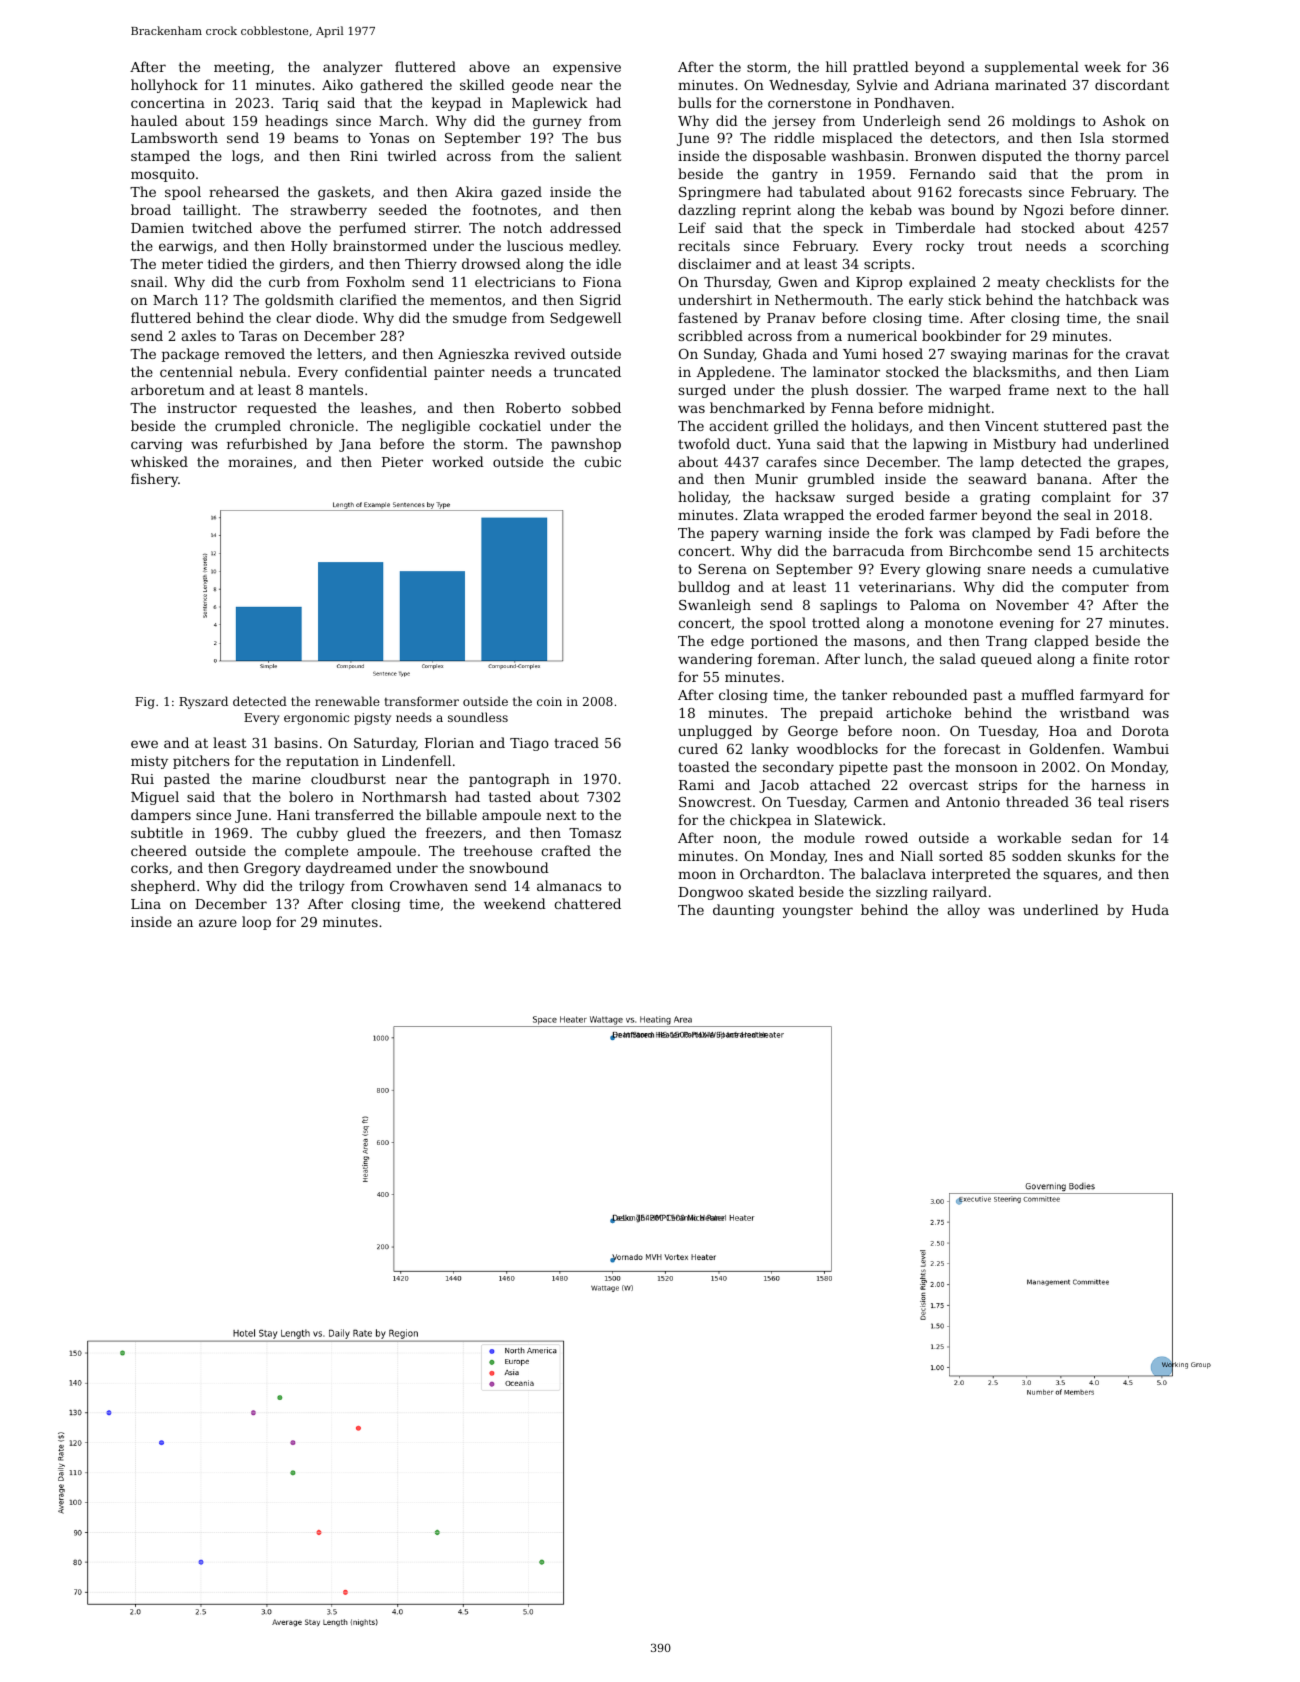 The height and width of the screenshot is (1682, 1300). Describe the element at coordinates (942, 173) in the screenshot. I see `Fernando` at that location.
